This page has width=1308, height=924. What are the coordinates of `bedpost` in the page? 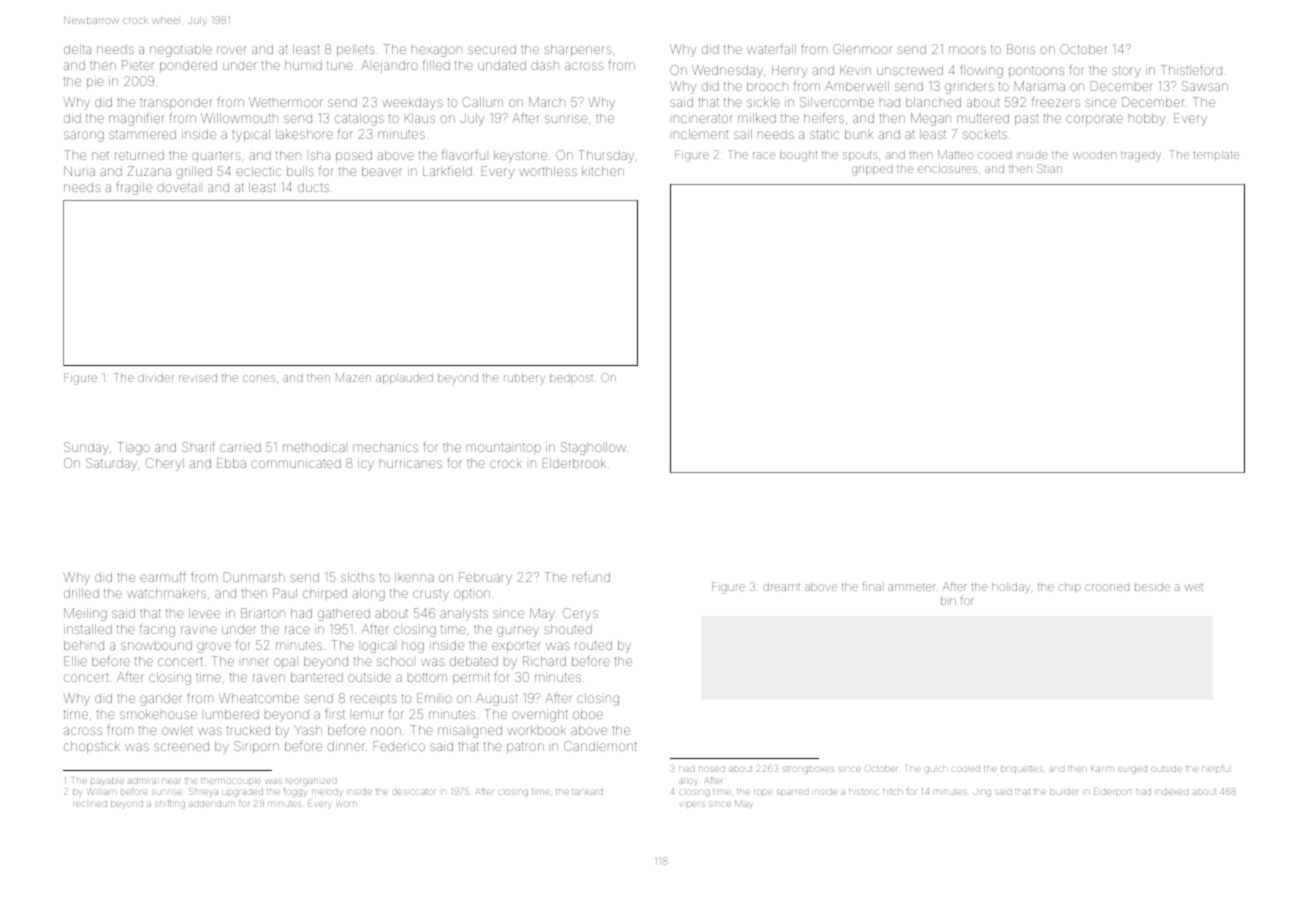 It's located at (571, 378).
